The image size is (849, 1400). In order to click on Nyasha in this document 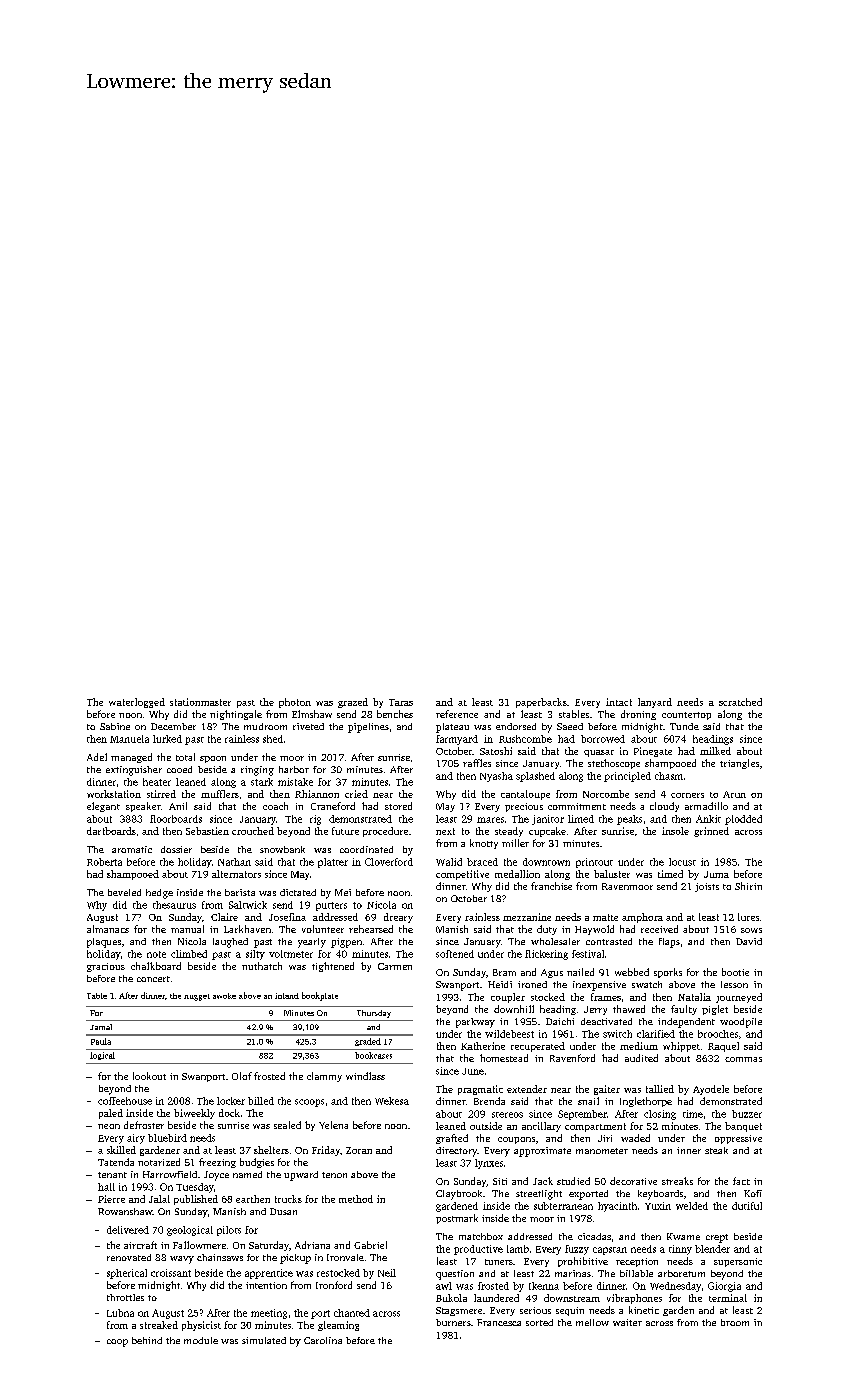, I will do `click(496, 777)`.
